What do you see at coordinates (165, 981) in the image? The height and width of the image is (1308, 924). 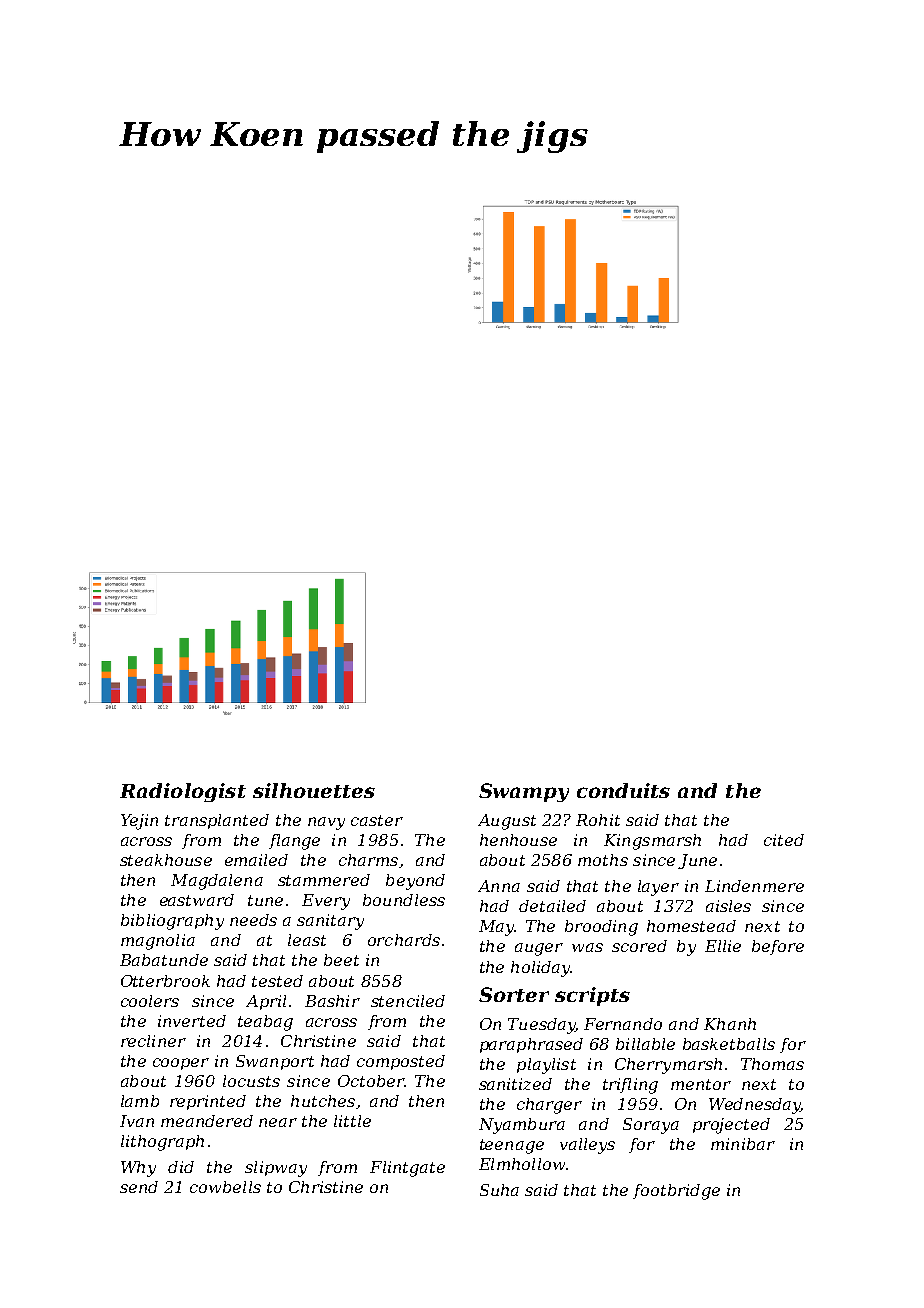 I see `Otterbrook` at bounding box center [165, 981].
